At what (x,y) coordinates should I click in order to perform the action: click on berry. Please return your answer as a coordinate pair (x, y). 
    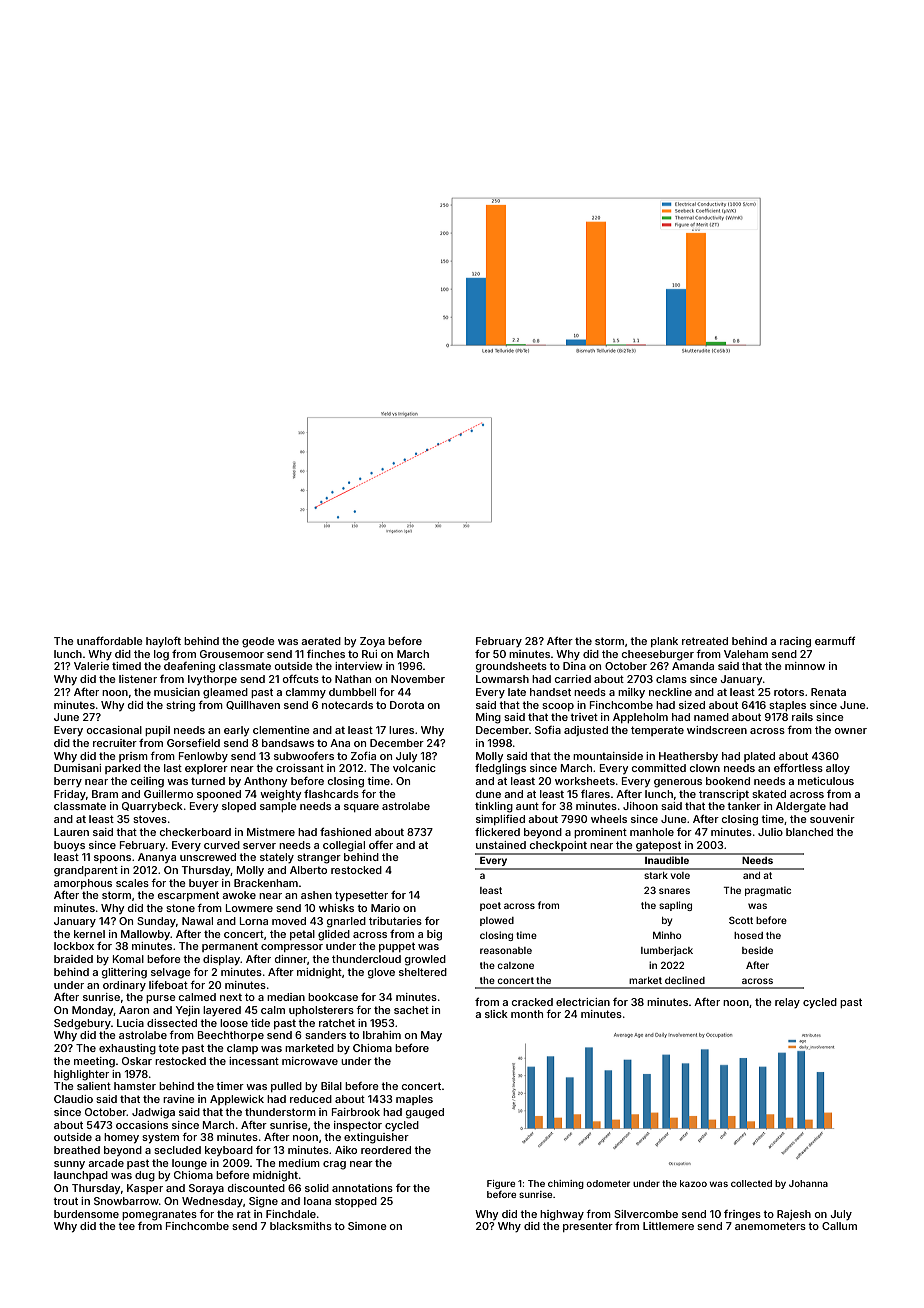
    Looking at the image, I should click on (68, 782).
